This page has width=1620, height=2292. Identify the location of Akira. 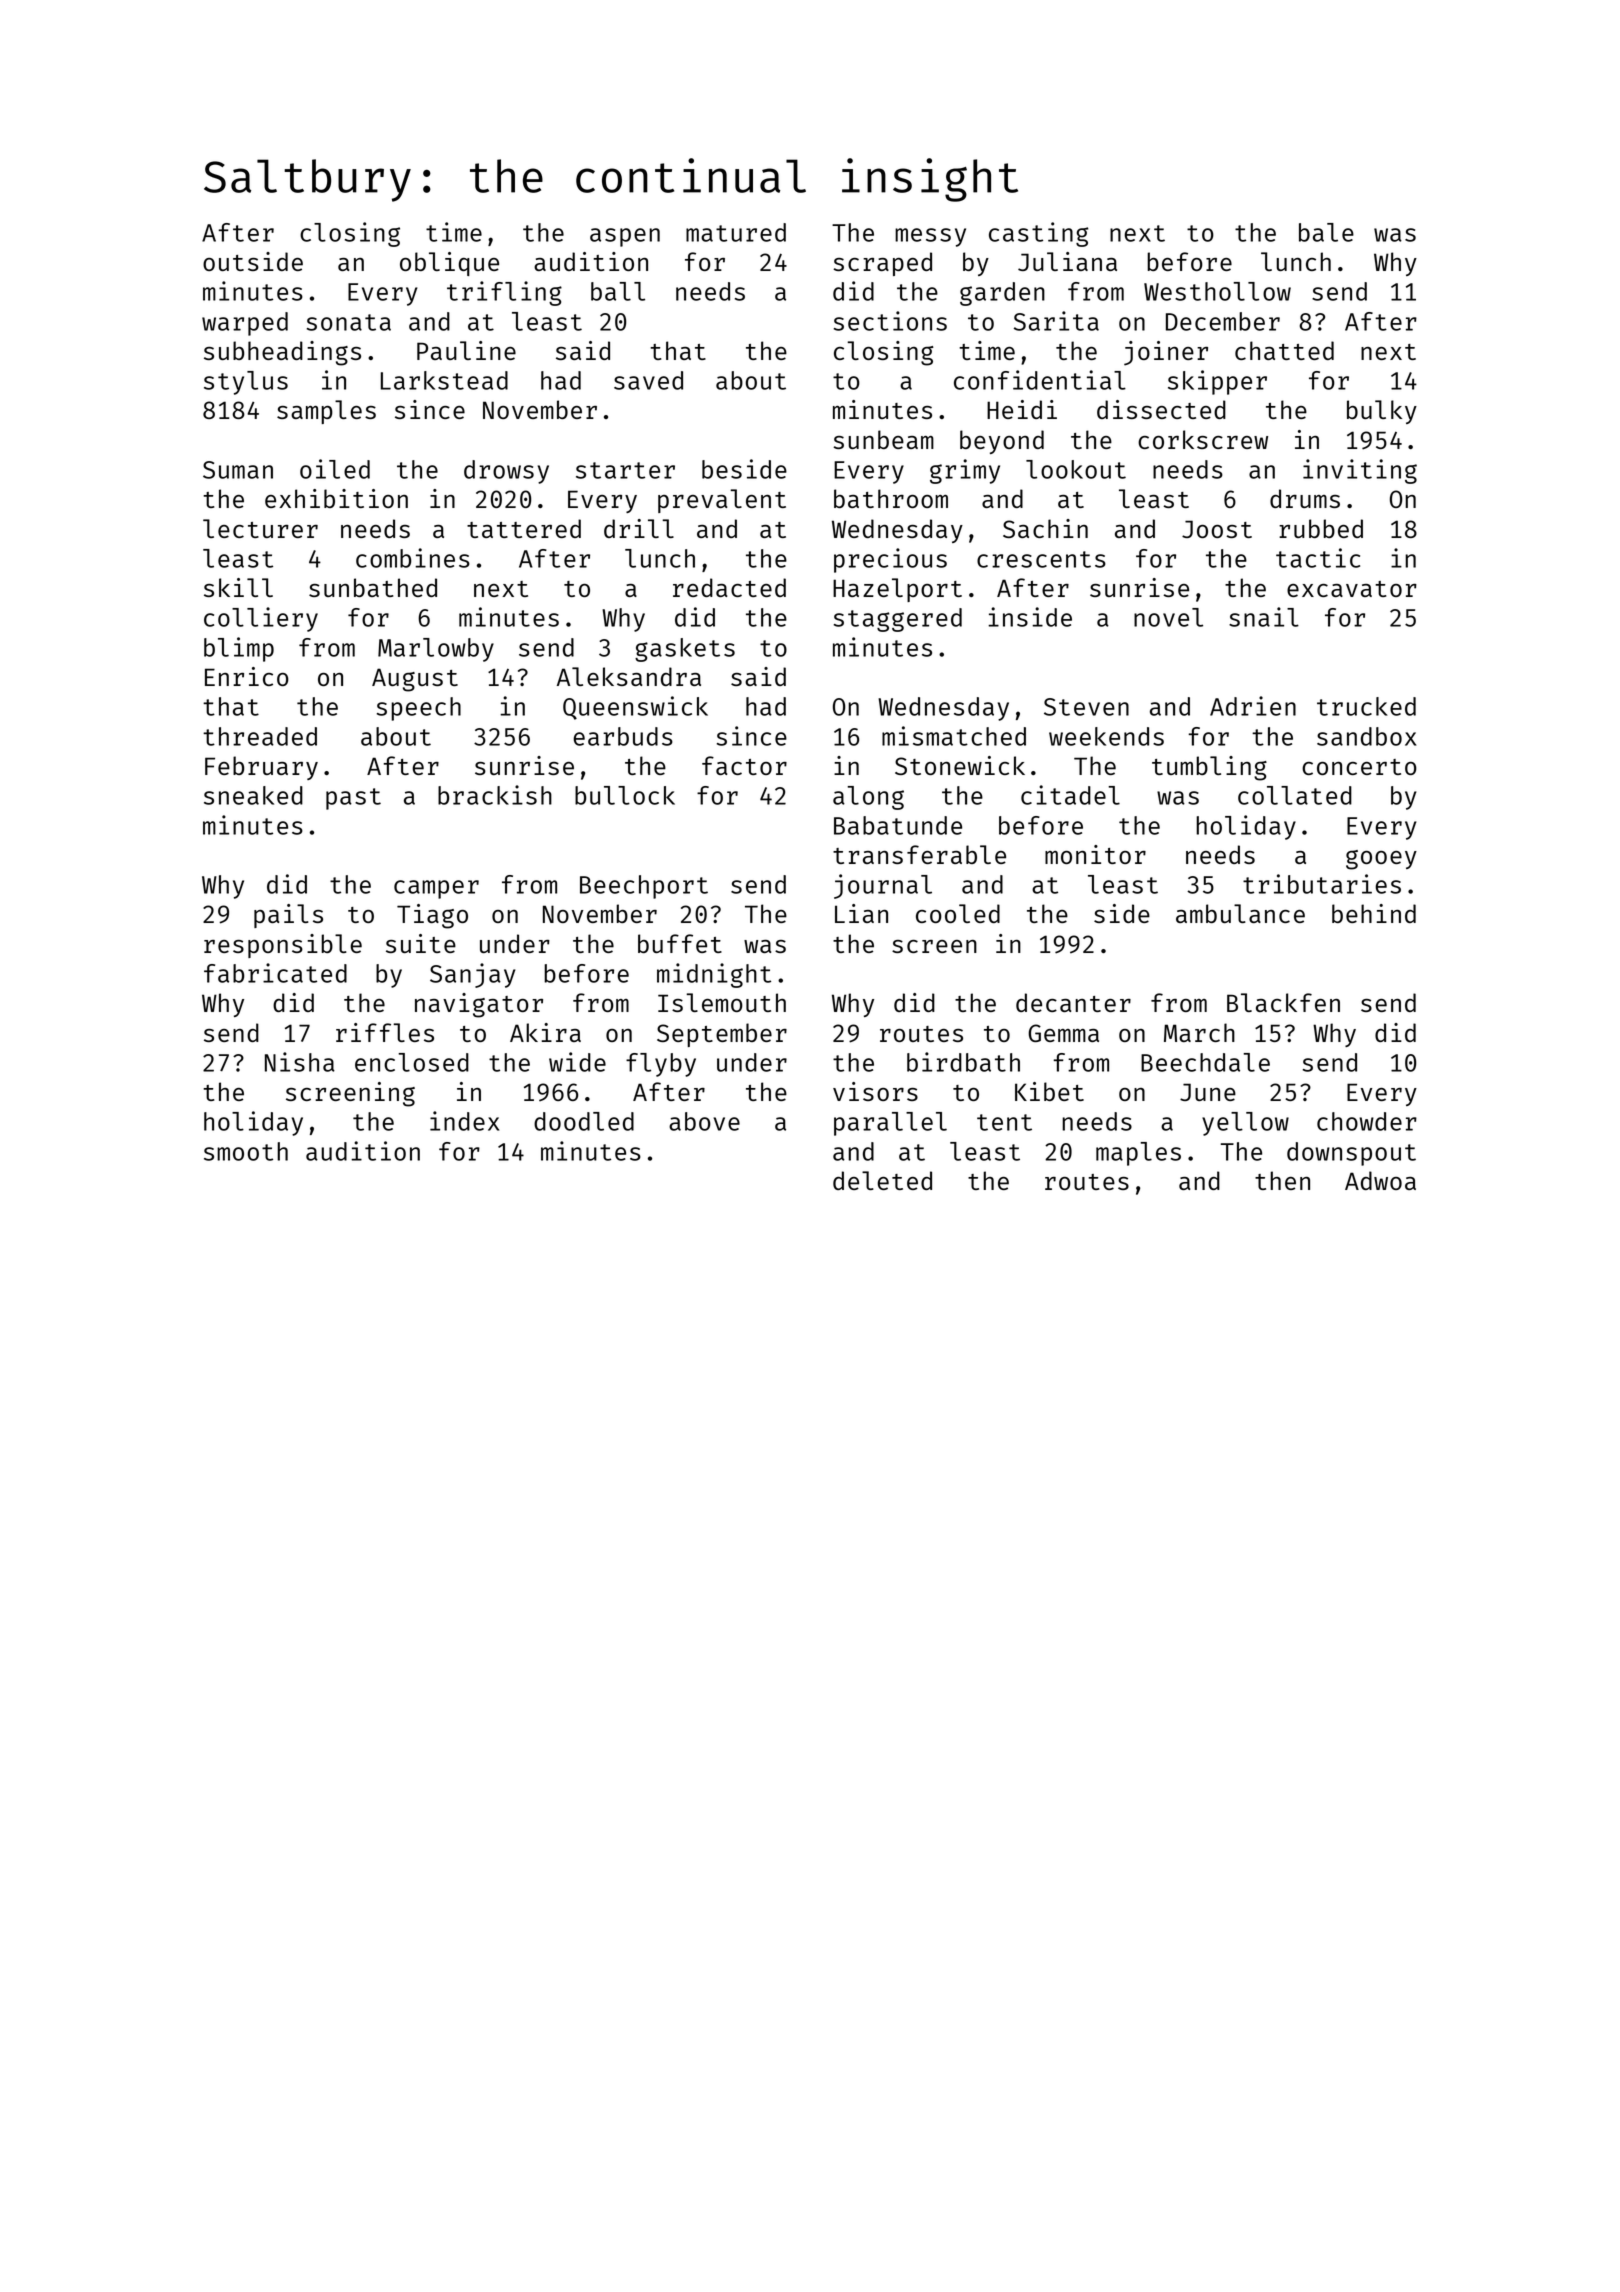
(545, 1032).
